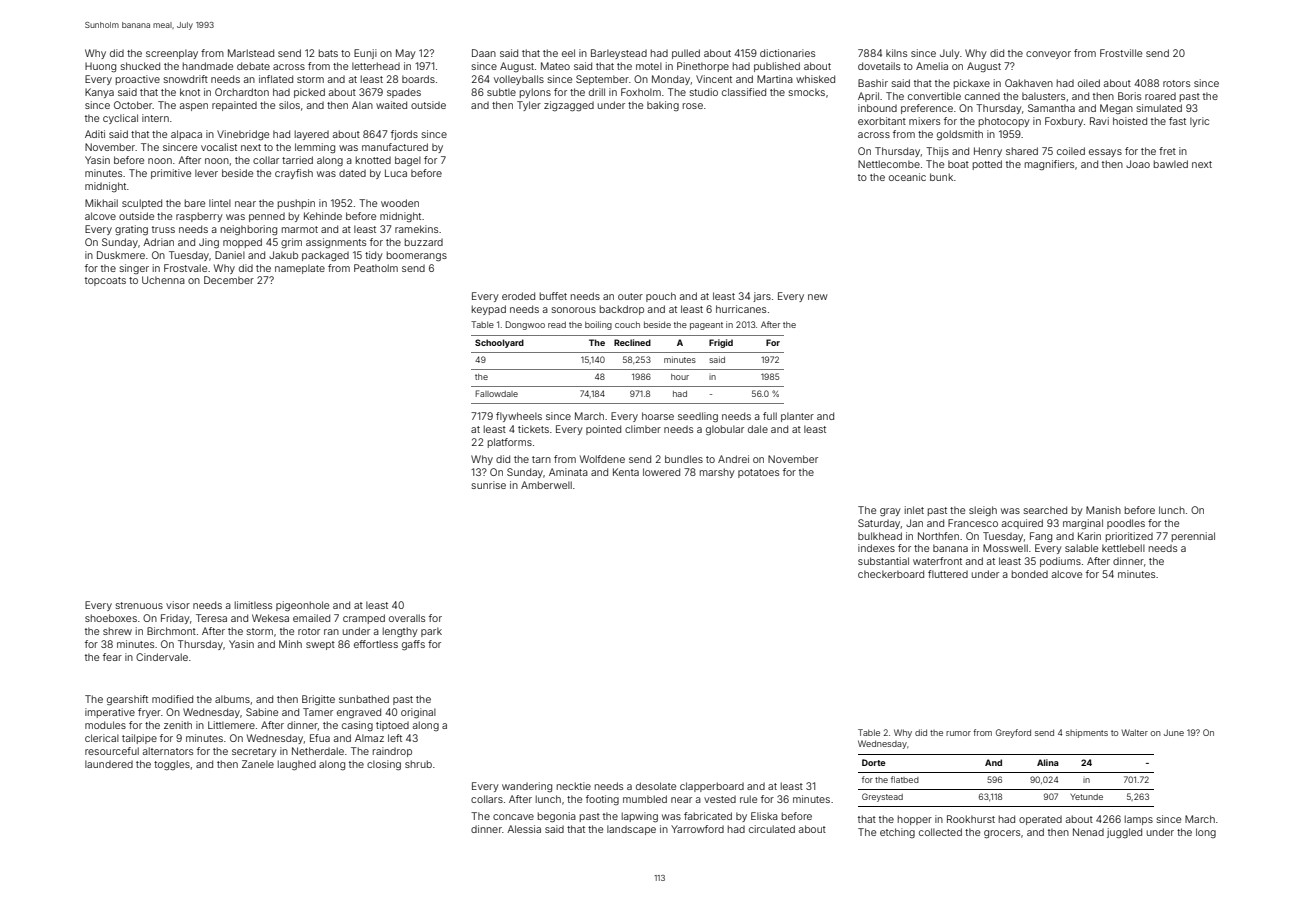 The image size is (1308, 924). What do you see at coordinates (391, 105) in the screenshot?
I see `waited` at bounding box center [391, 105].
